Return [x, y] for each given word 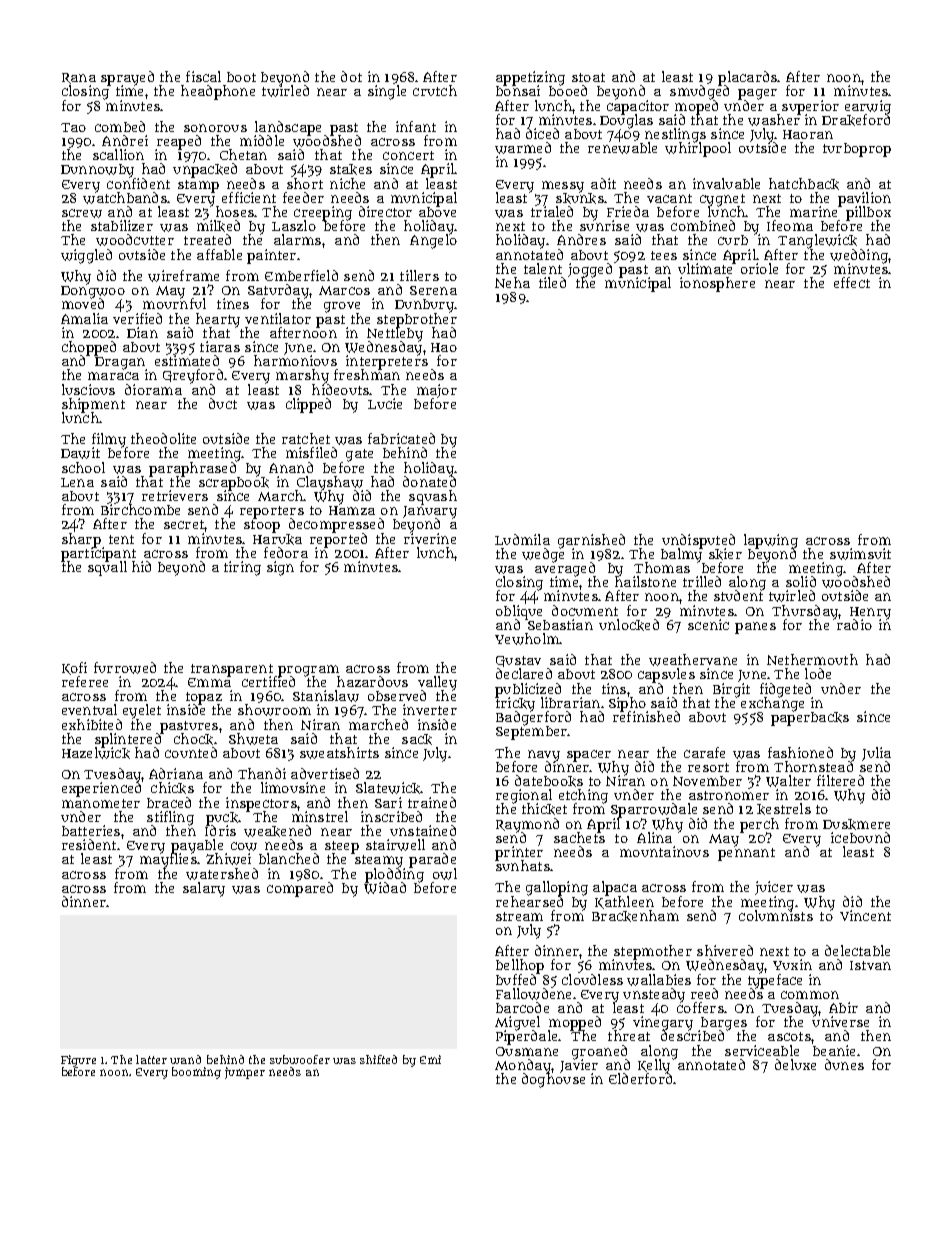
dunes [844, 1064]
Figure [78, 1061]
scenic [708, 624]
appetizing [530, 78]
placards [747, 78]
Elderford [640, 1078]
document [585, 610]
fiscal [203, 76]
